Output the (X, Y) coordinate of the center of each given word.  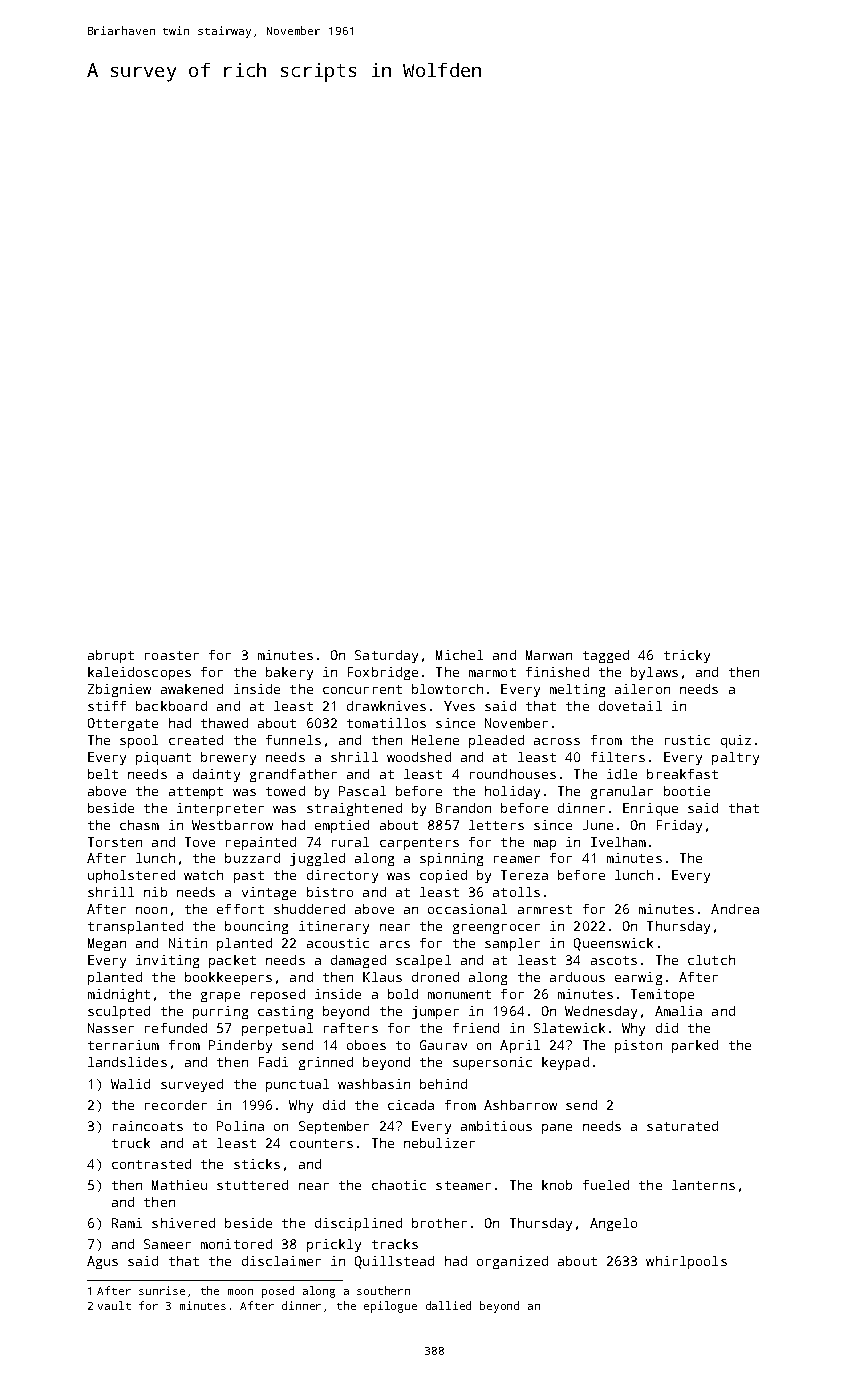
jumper (435, 1012)
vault (114, 1305)
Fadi (273, 1062)
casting (285, 1012)
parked (695, 1046)
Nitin (188, 943)
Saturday (386, 656)
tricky (687, 656)
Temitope (662, 995)
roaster (172, 655)
